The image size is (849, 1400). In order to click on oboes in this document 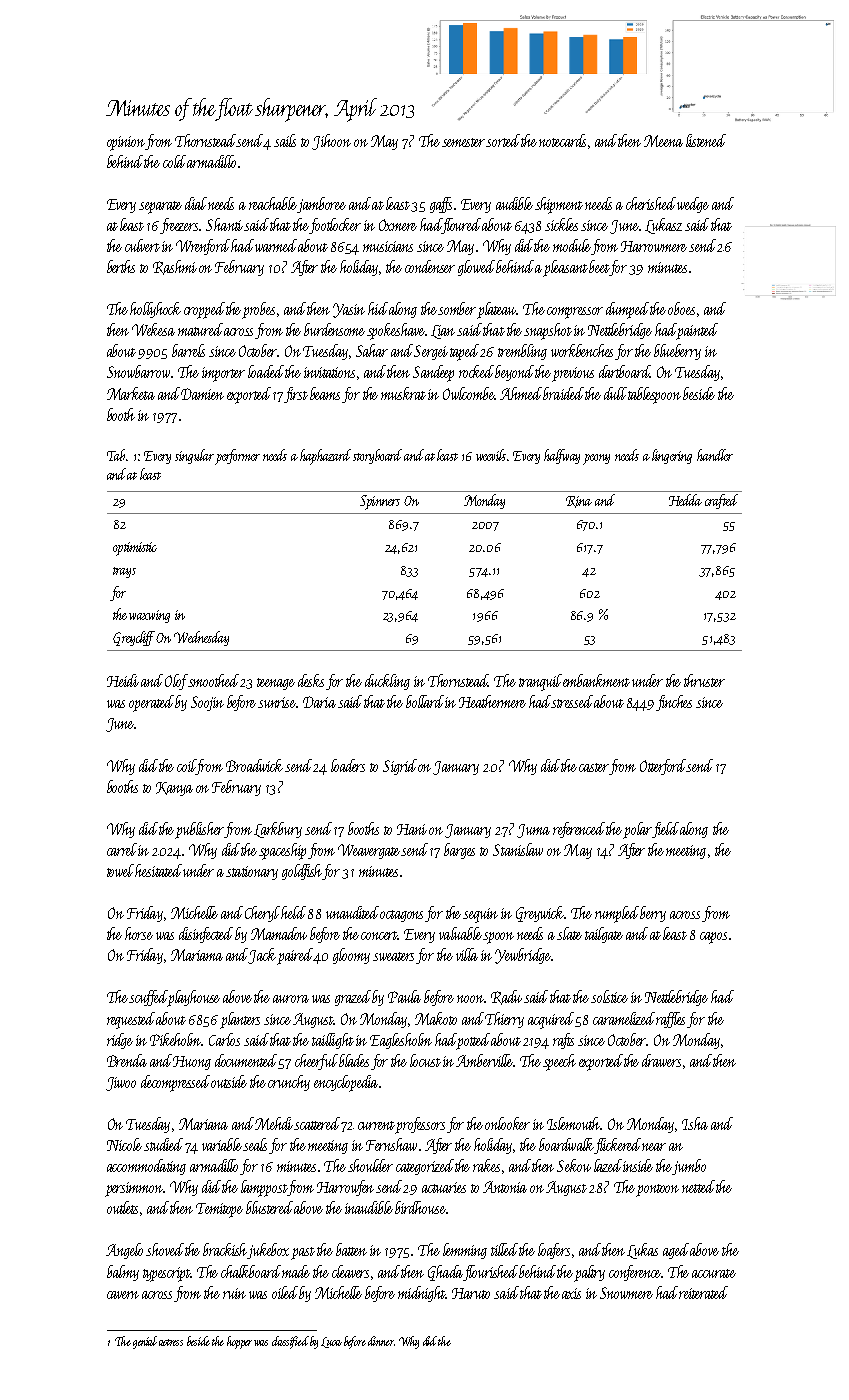, I will do `click(681, 308)`.
